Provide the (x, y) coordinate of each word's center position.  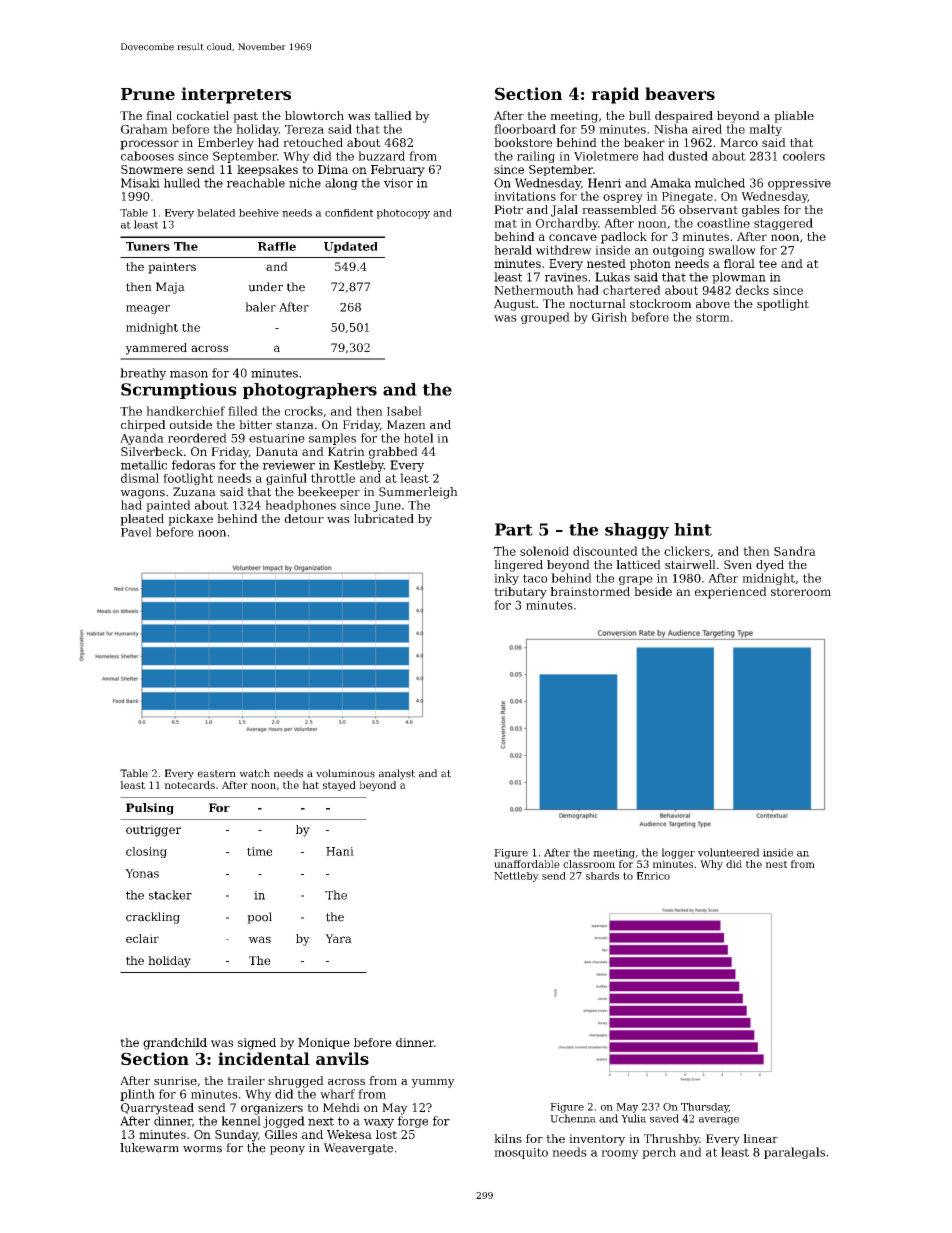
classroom (589, 864)
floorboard (525, 129)
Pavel (136, 532)
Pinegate (687, 197)
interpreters (236, 95)
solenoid (544, 551)
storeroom (801, 592)
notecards (189, 785)
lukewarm (149, 1148)
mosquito (521, 1153)
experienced (731, 593)
